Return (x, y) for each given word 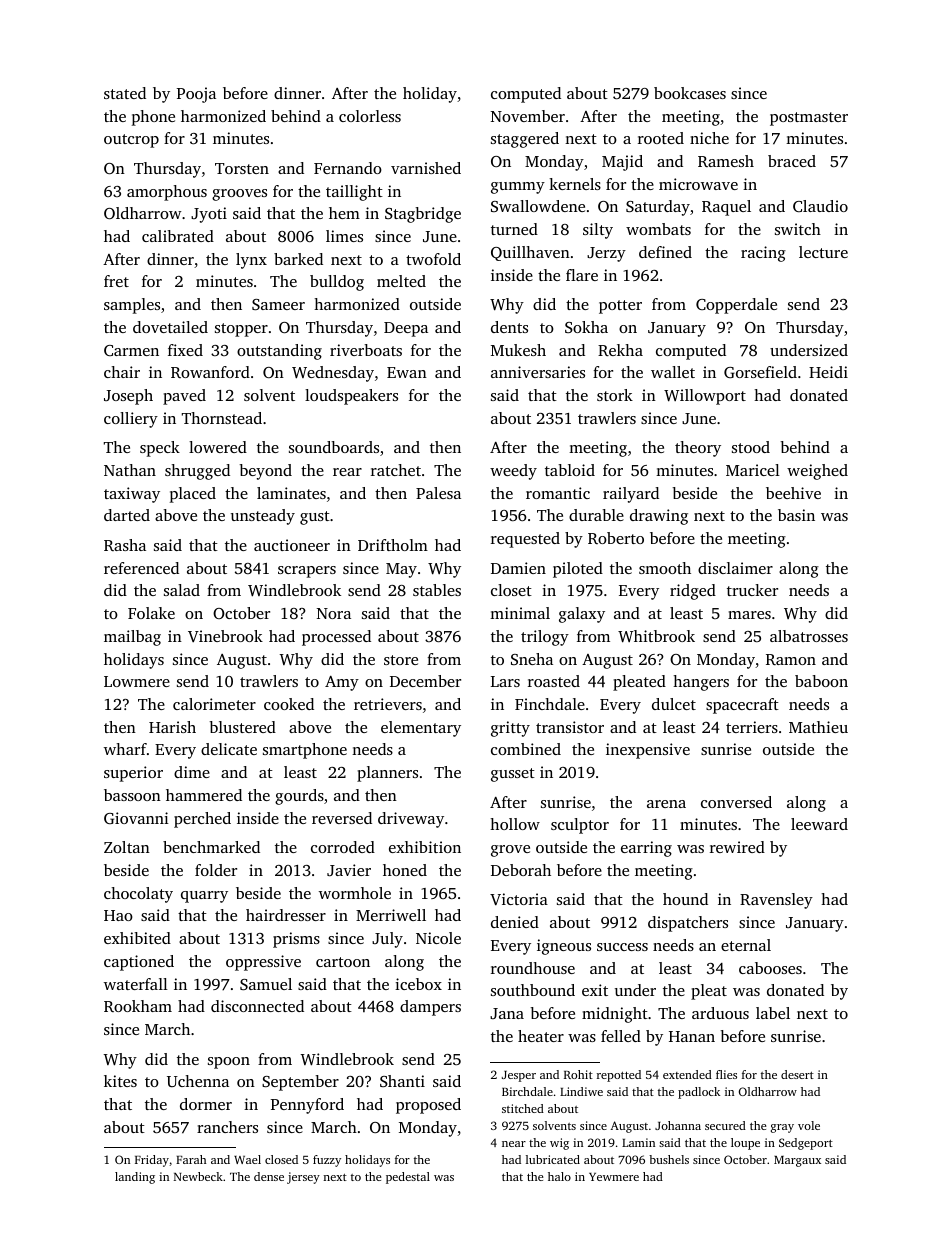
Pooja (196, 95)
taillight (354, 193)
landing (135, 1178)
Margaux (797, 1161)
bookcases (690, 93)
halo (559, 1176)
